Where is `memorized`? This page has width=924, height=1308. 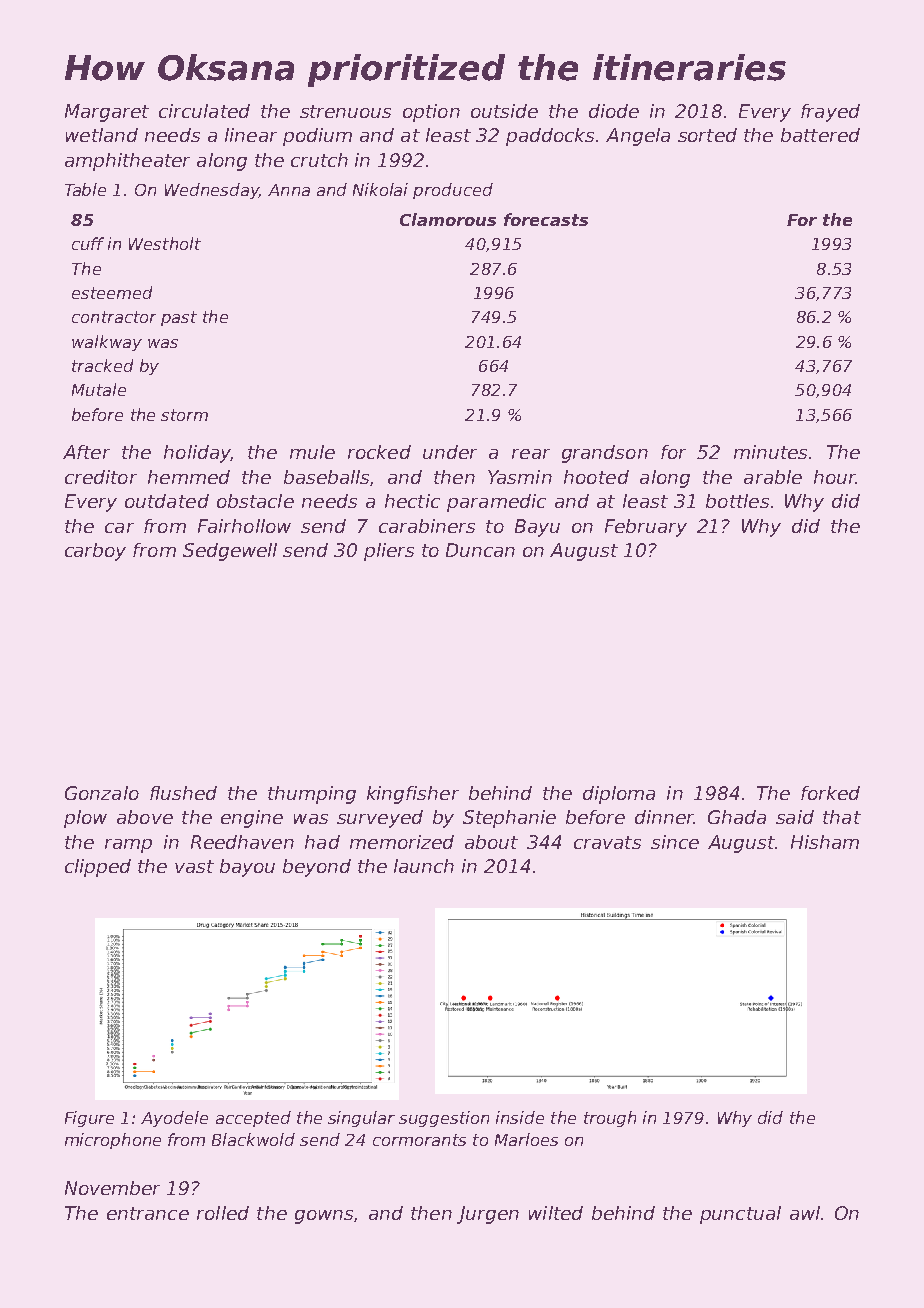 memorized is located at coordinates (402, 842).
